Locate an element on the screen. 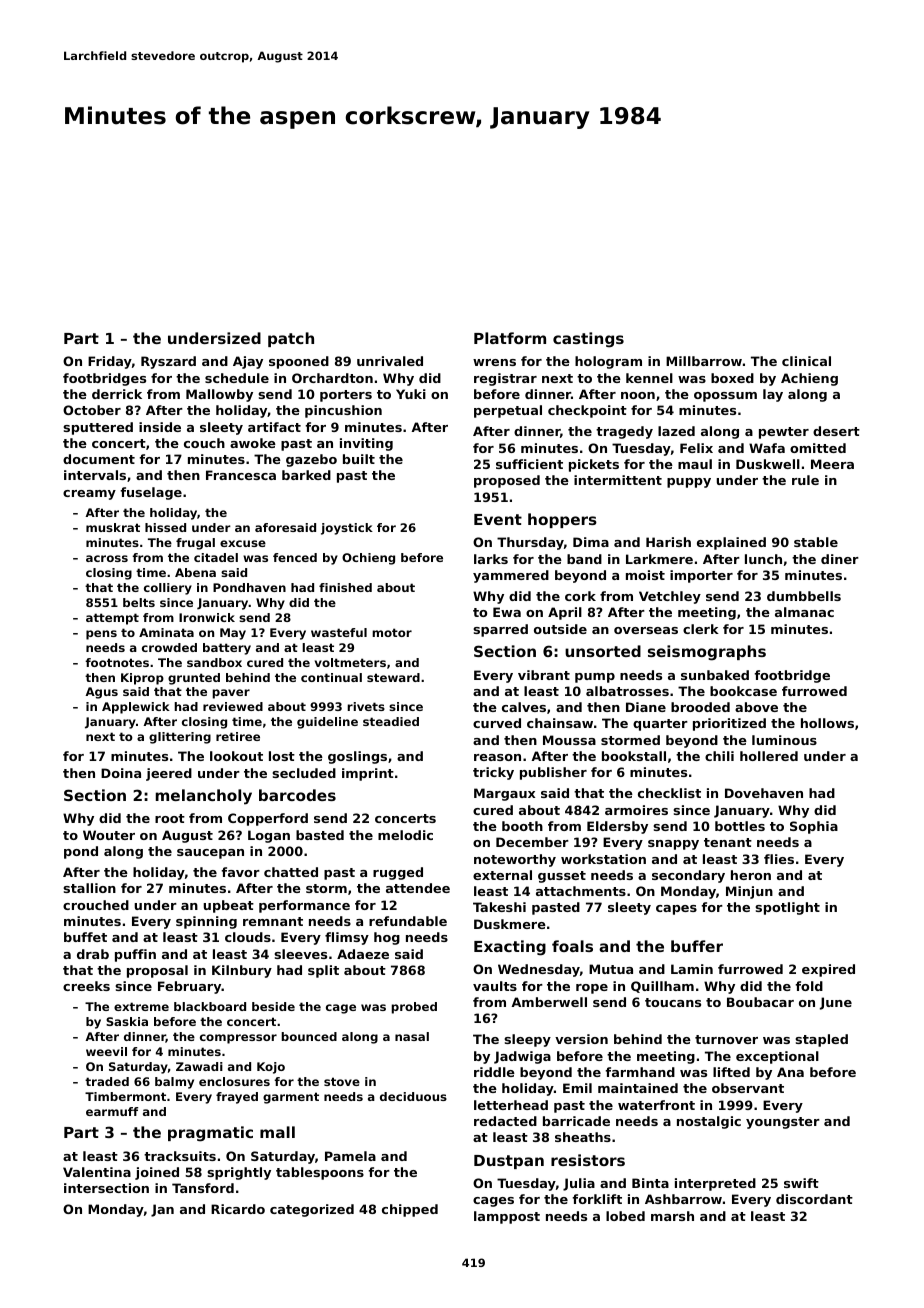 The height and width of the screenshot is (1308, 924). sputtered is located at coordinates (98, 428).
